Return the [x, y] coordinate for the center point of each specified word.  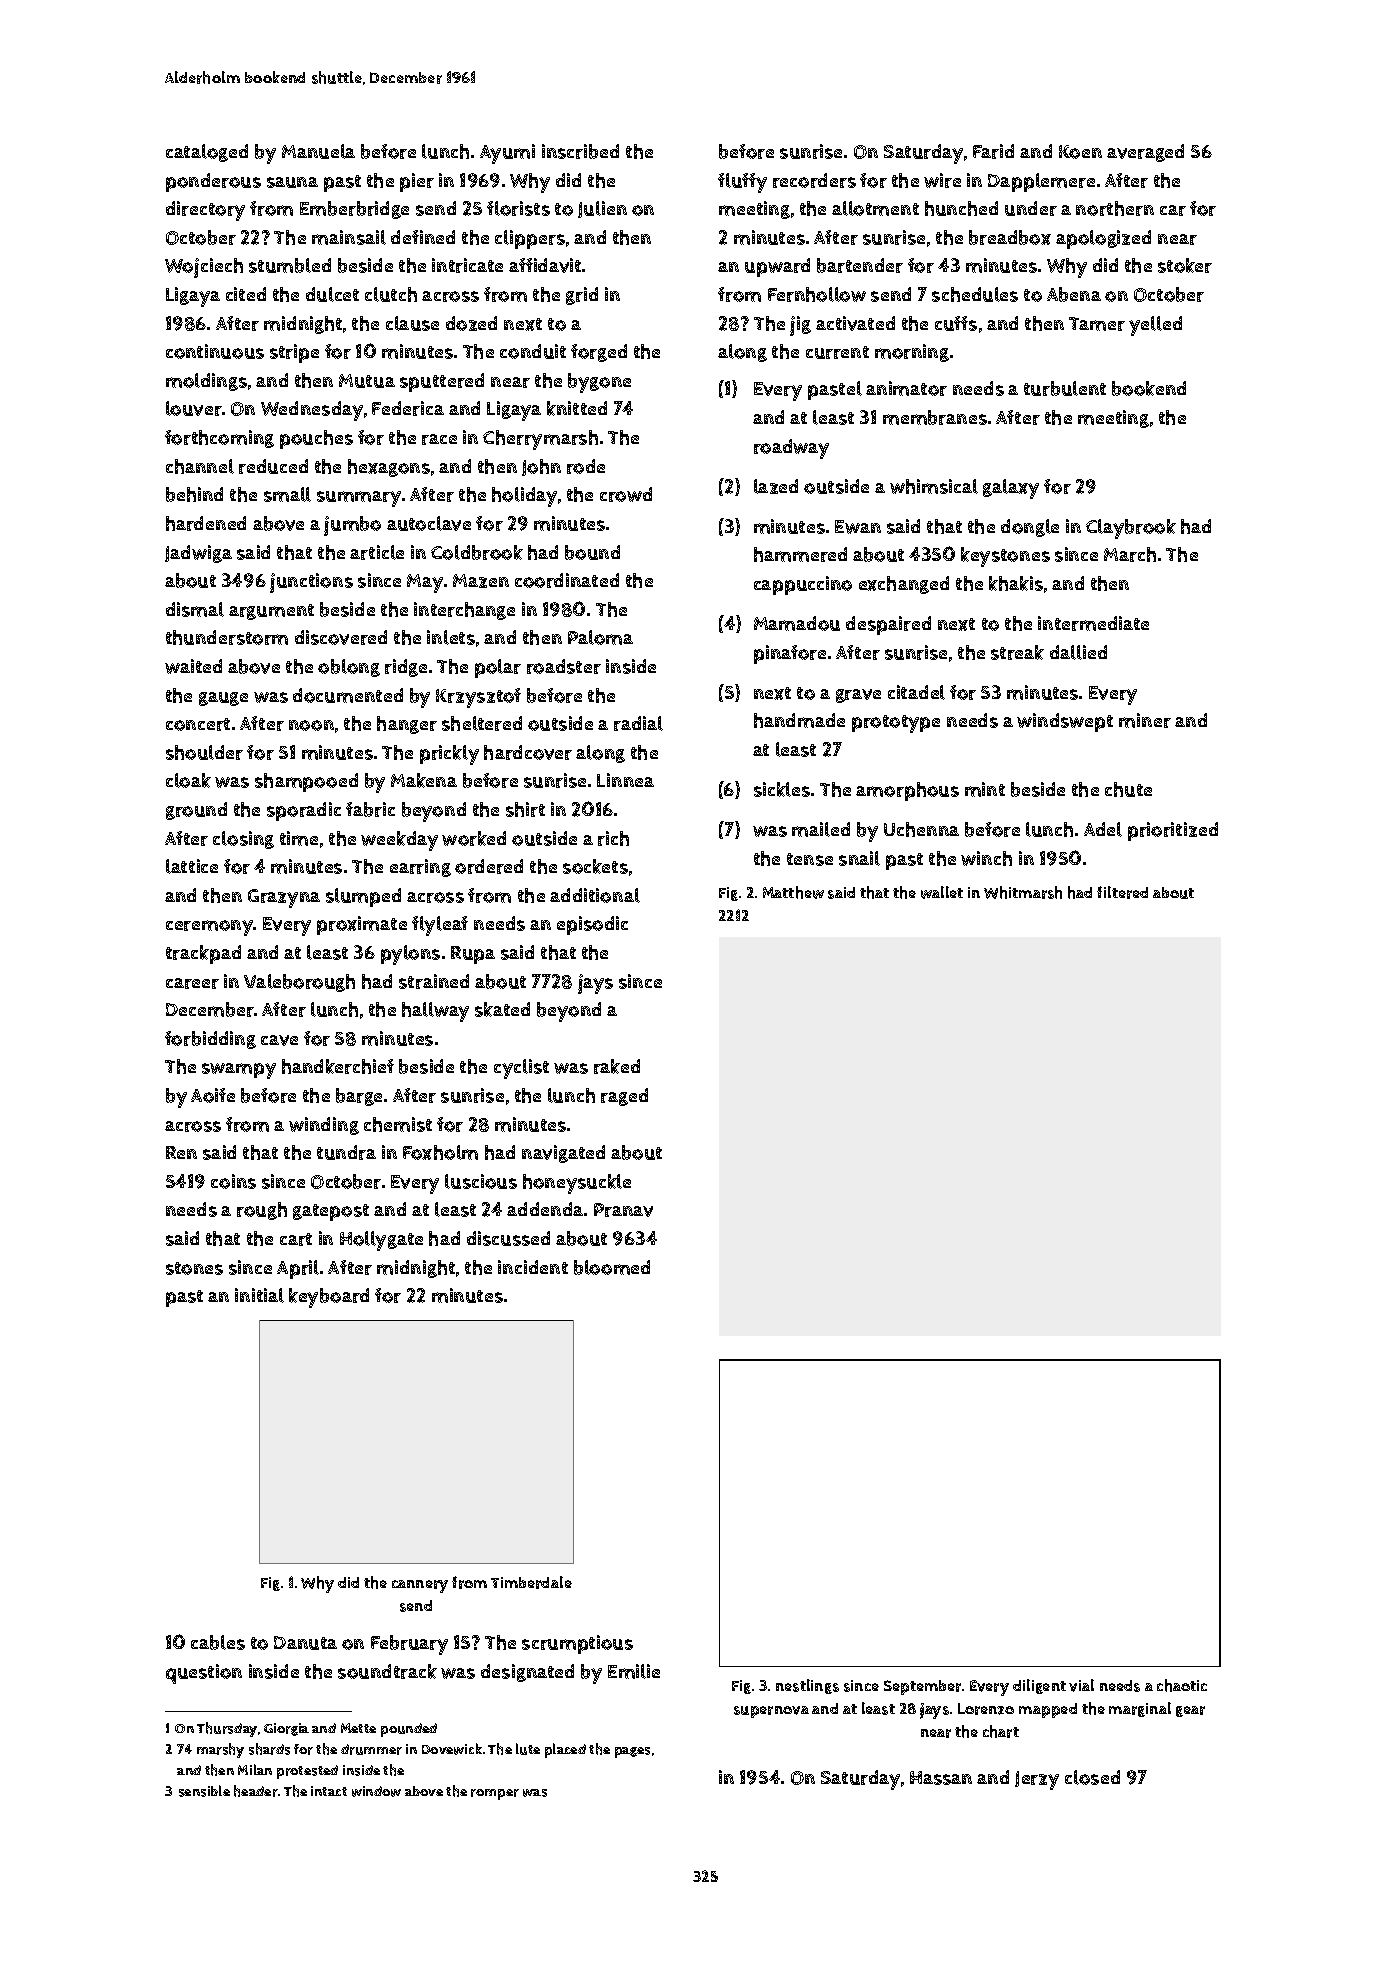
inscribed [580, 151]
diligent [1039, 1686]
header [256, 1791]
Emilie [634, 1671]
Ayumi [507, 154]
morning [912, 353]
